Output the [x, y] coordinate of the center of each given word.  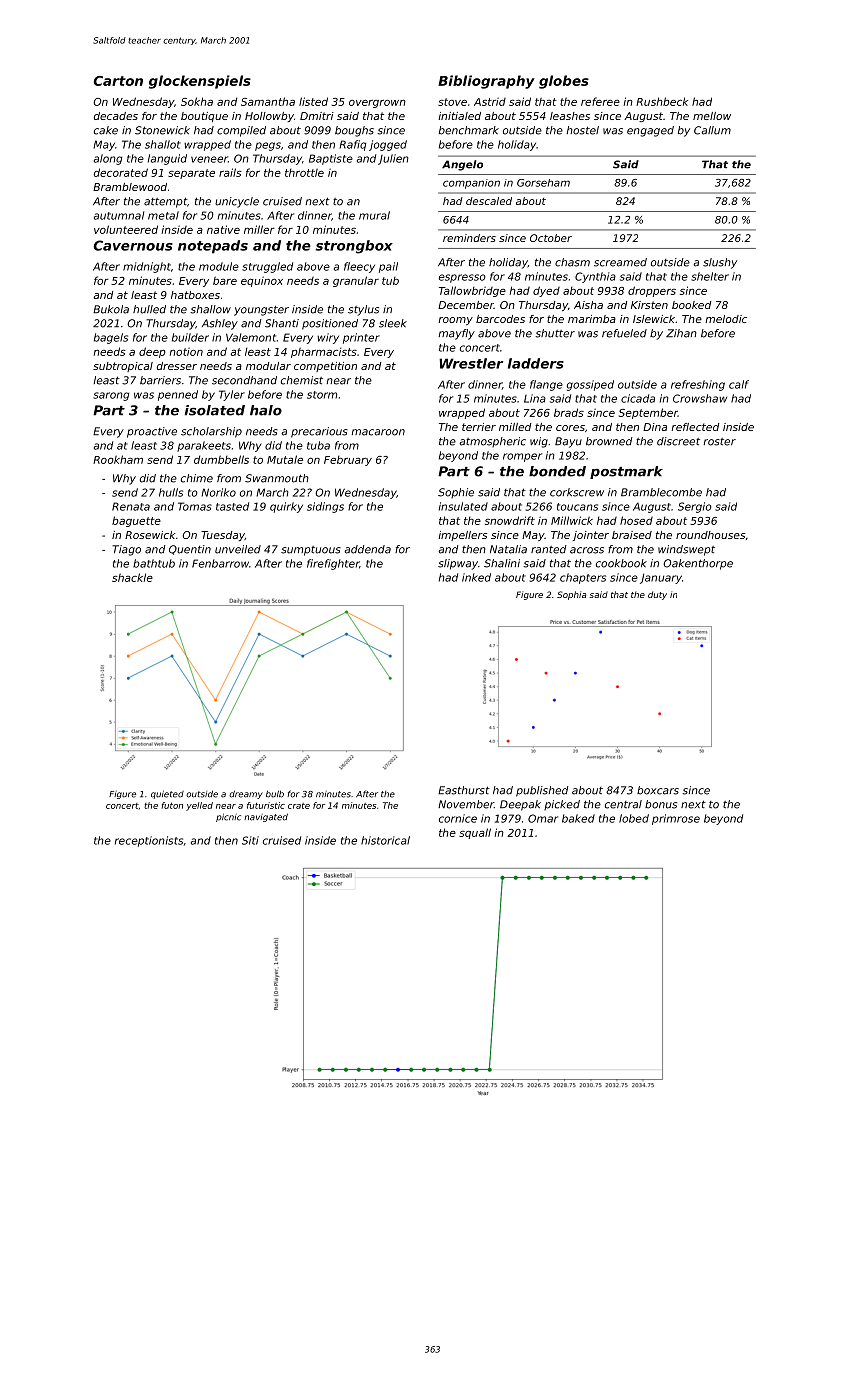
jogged [388, 145]
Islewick [654, 319]
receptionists [149, 841]
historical [385, 840]
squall [475, 833]
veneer [209, 159]
